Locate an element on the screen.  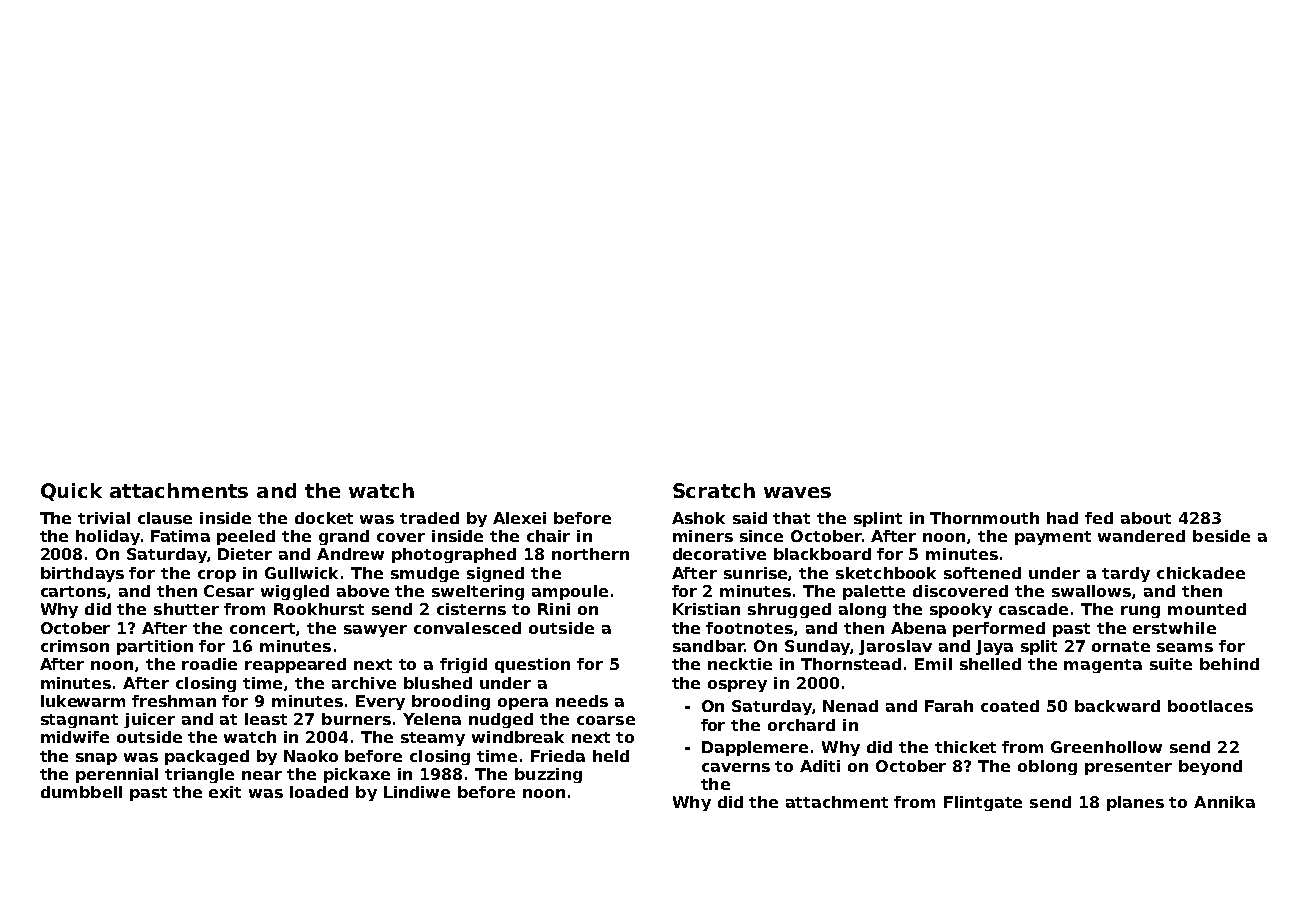
sunrise is located at coordinates (755, 573).
